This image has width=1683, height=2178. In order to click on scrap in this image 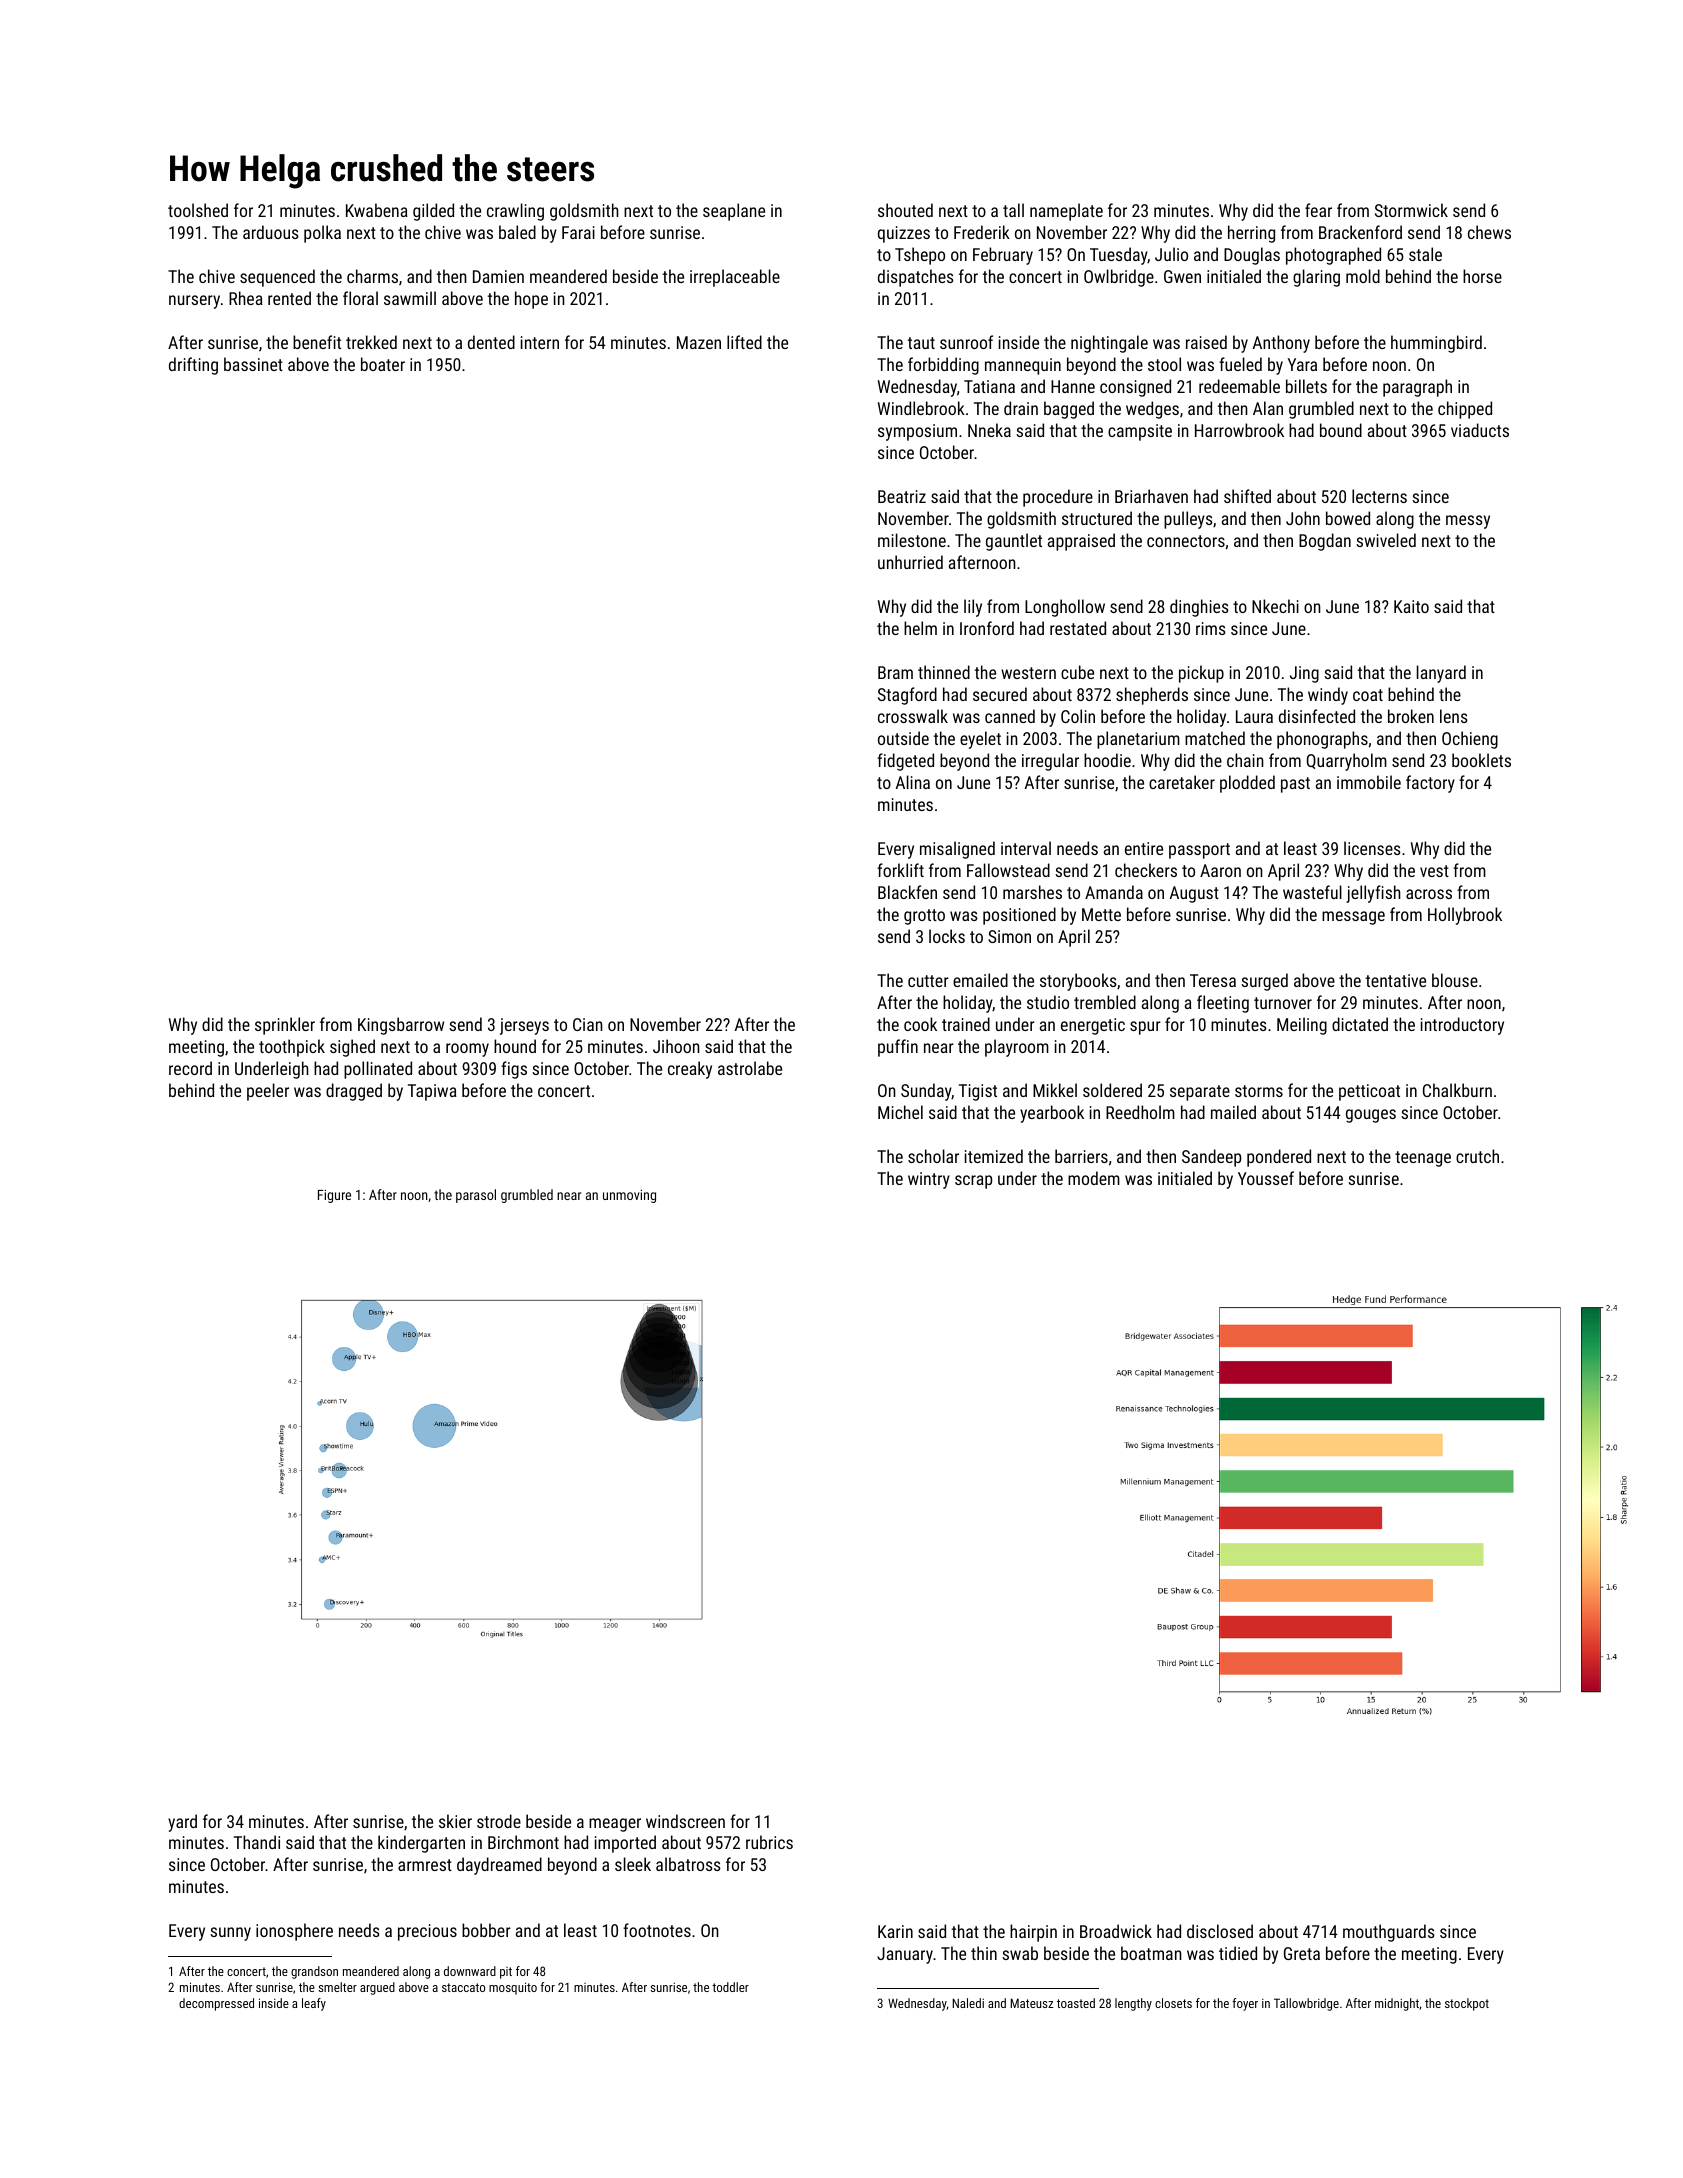, I will do `click(973, 1182)`.
